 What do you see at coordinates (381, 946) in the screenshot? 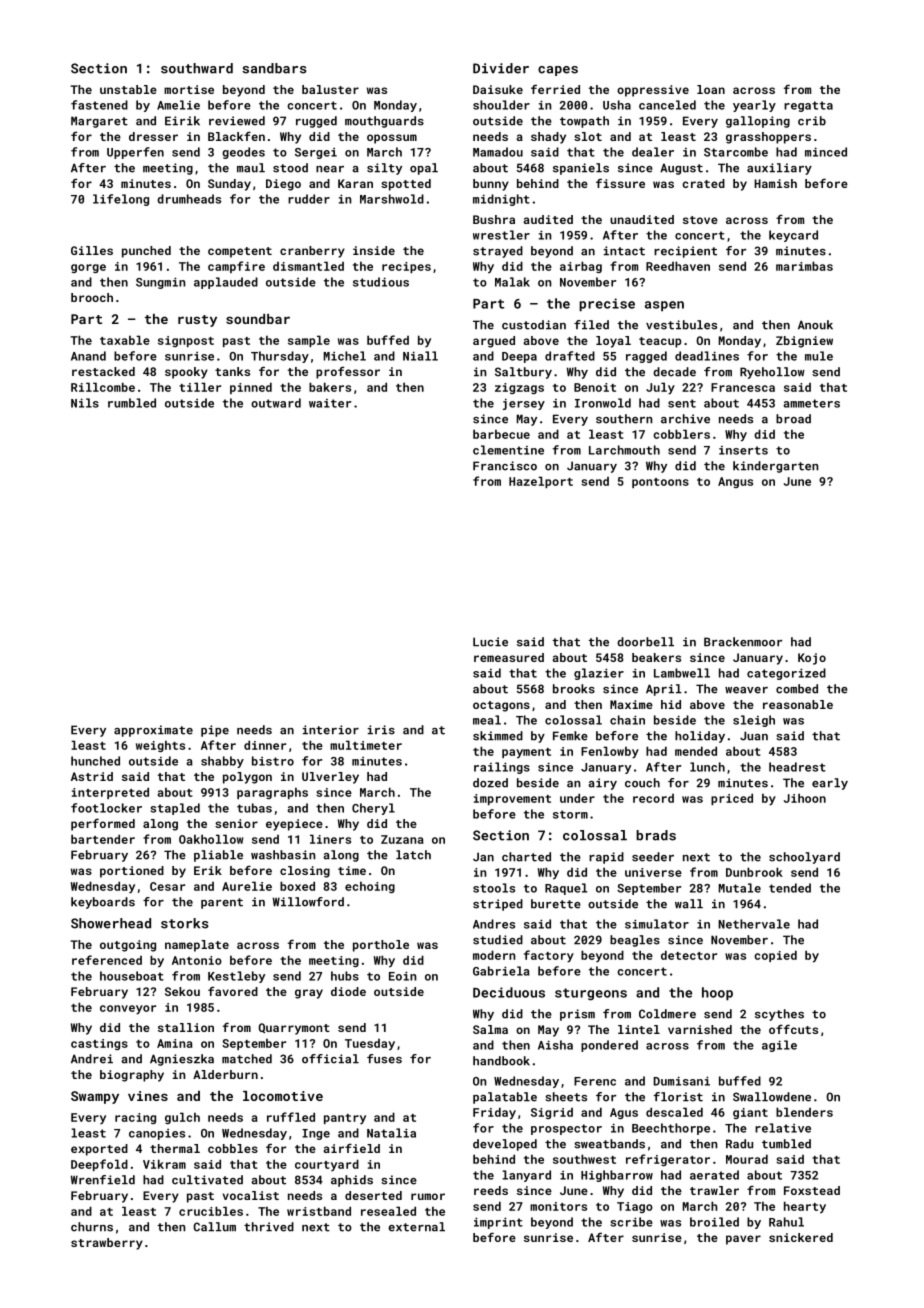
I see `porthole` at bounding box center [381, 946].
